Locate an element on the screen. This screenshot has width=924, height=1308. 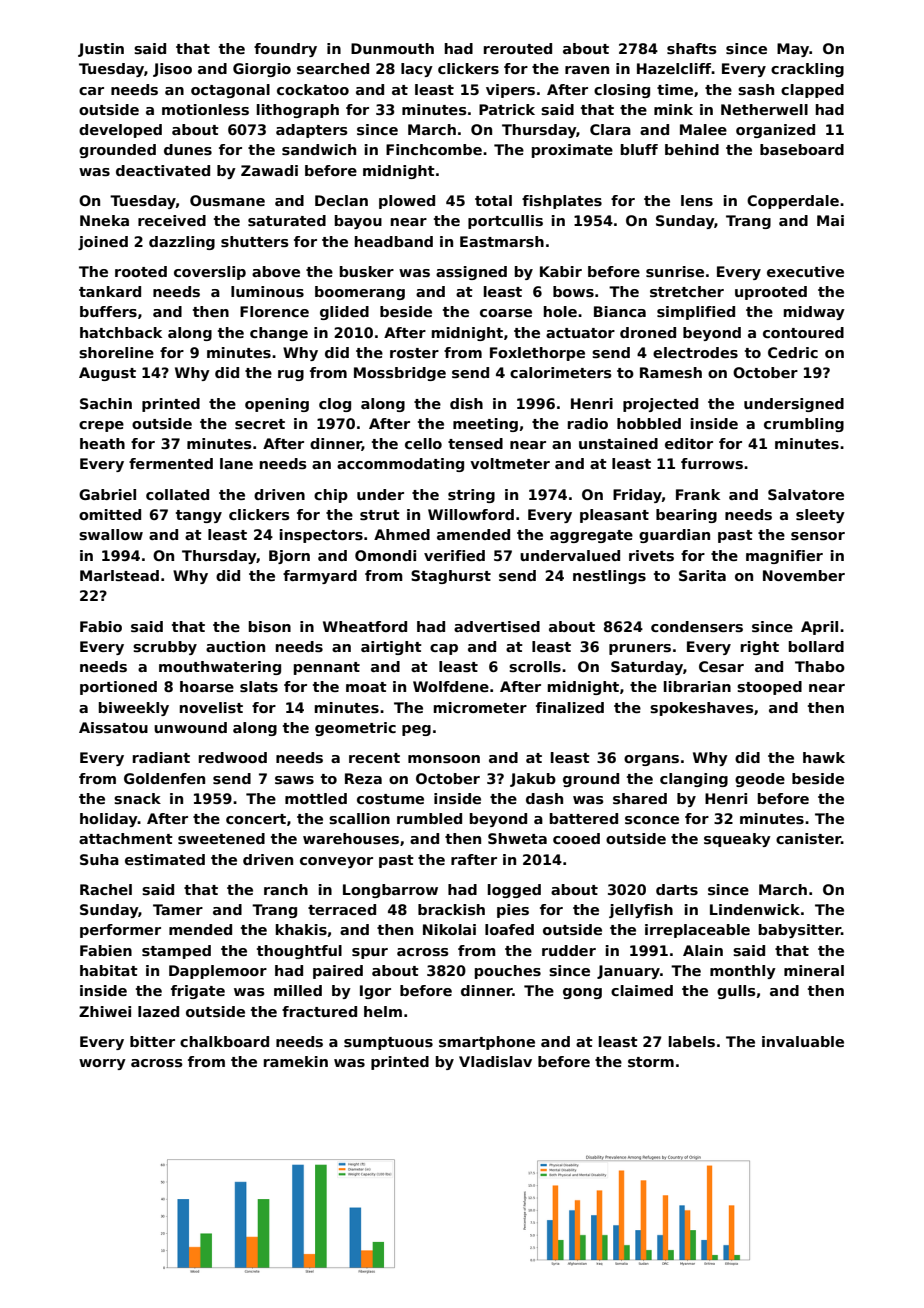
Shweta is located at coordinates (517, 838).
